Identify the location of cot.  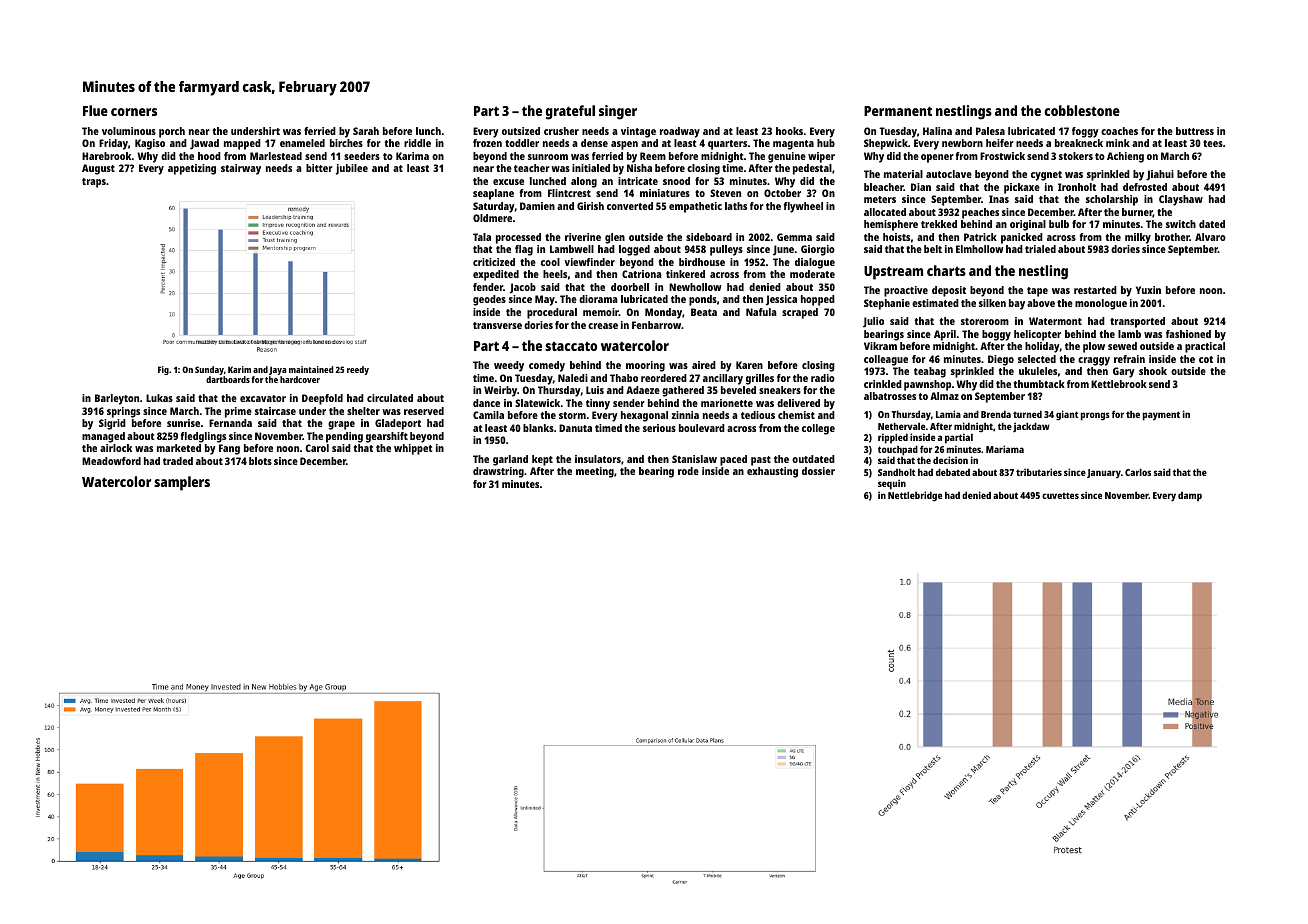
(1206, 359).
